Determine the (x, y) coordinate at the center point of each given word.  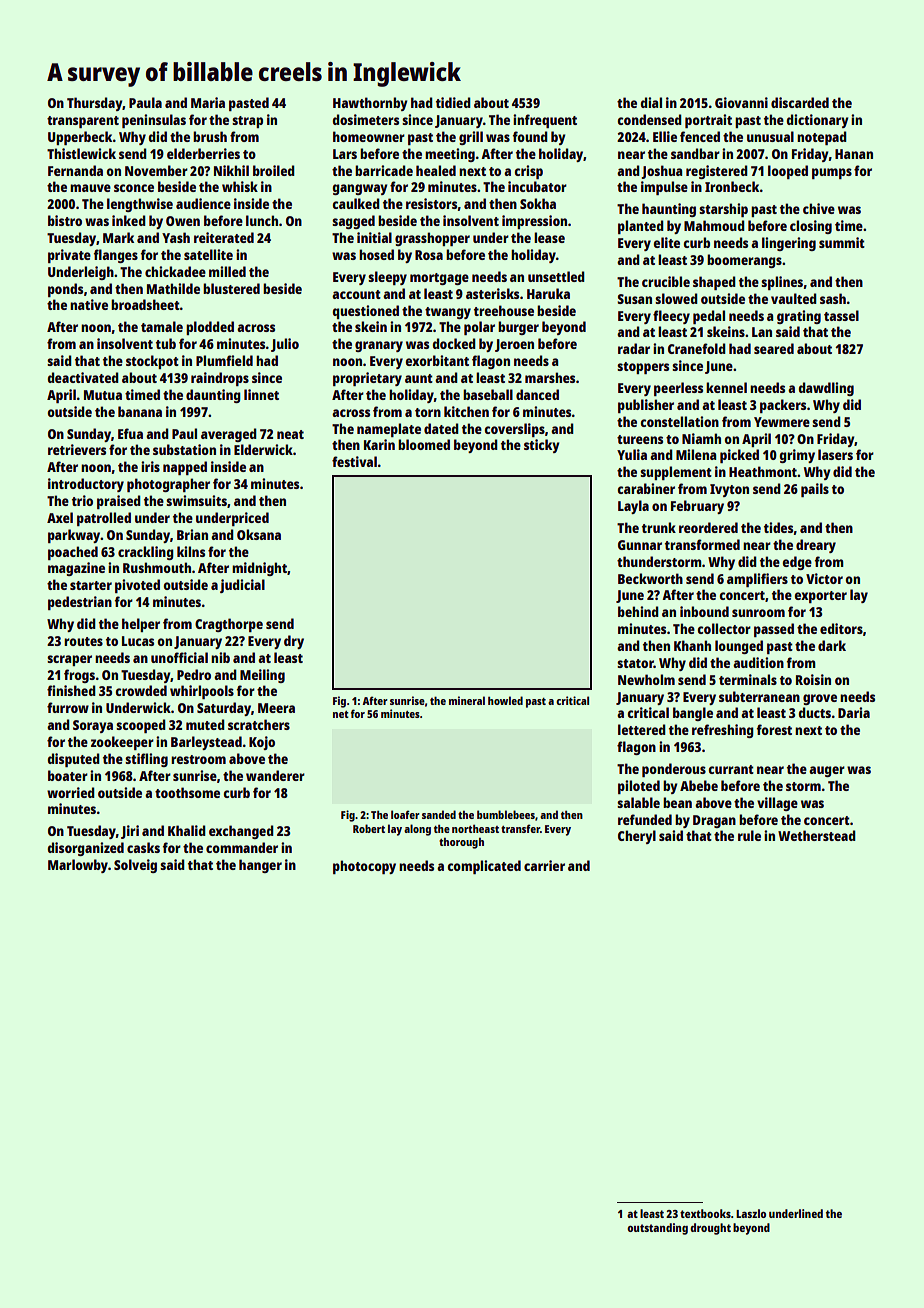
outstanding (657, 1229)
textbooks (705, 1213)
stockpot (152, 362)
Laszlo (751, 1213)
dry (294, 642)
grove (820, 699)
